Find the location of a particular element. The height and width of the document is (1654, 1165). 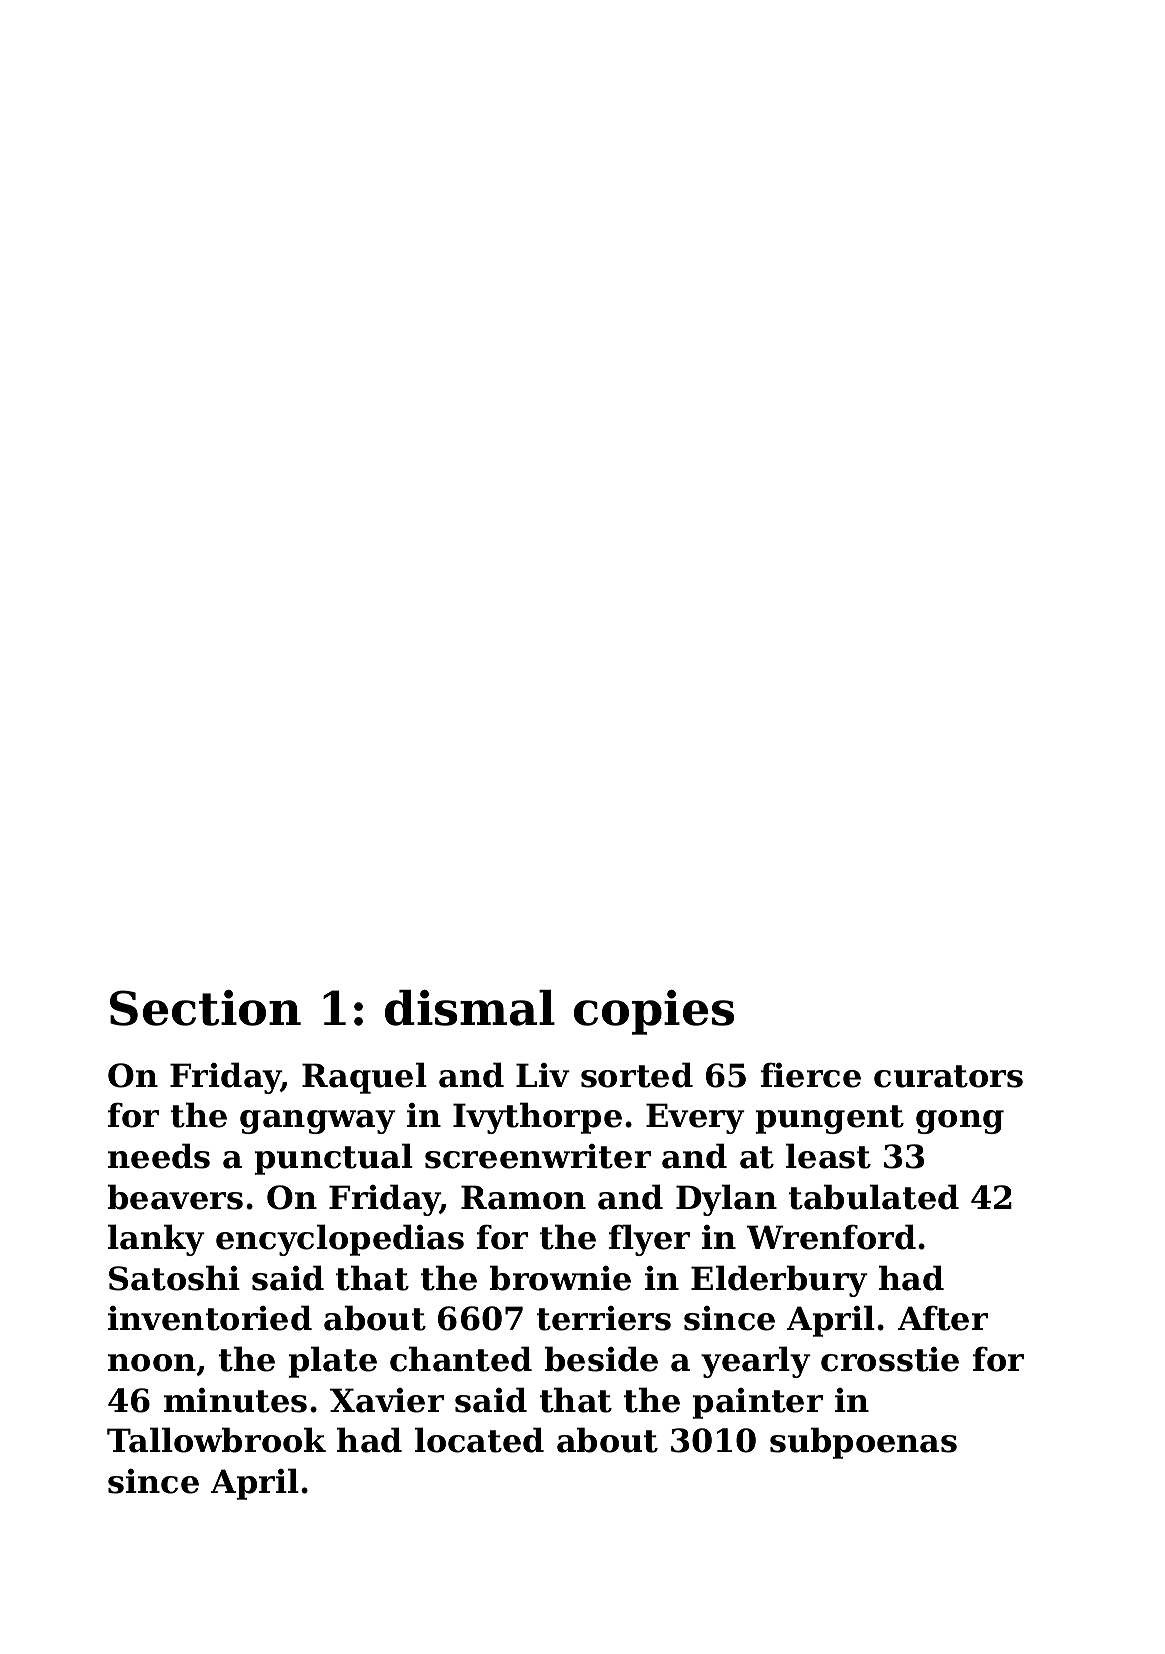

pungent is located at coordinates (829, 1119).
